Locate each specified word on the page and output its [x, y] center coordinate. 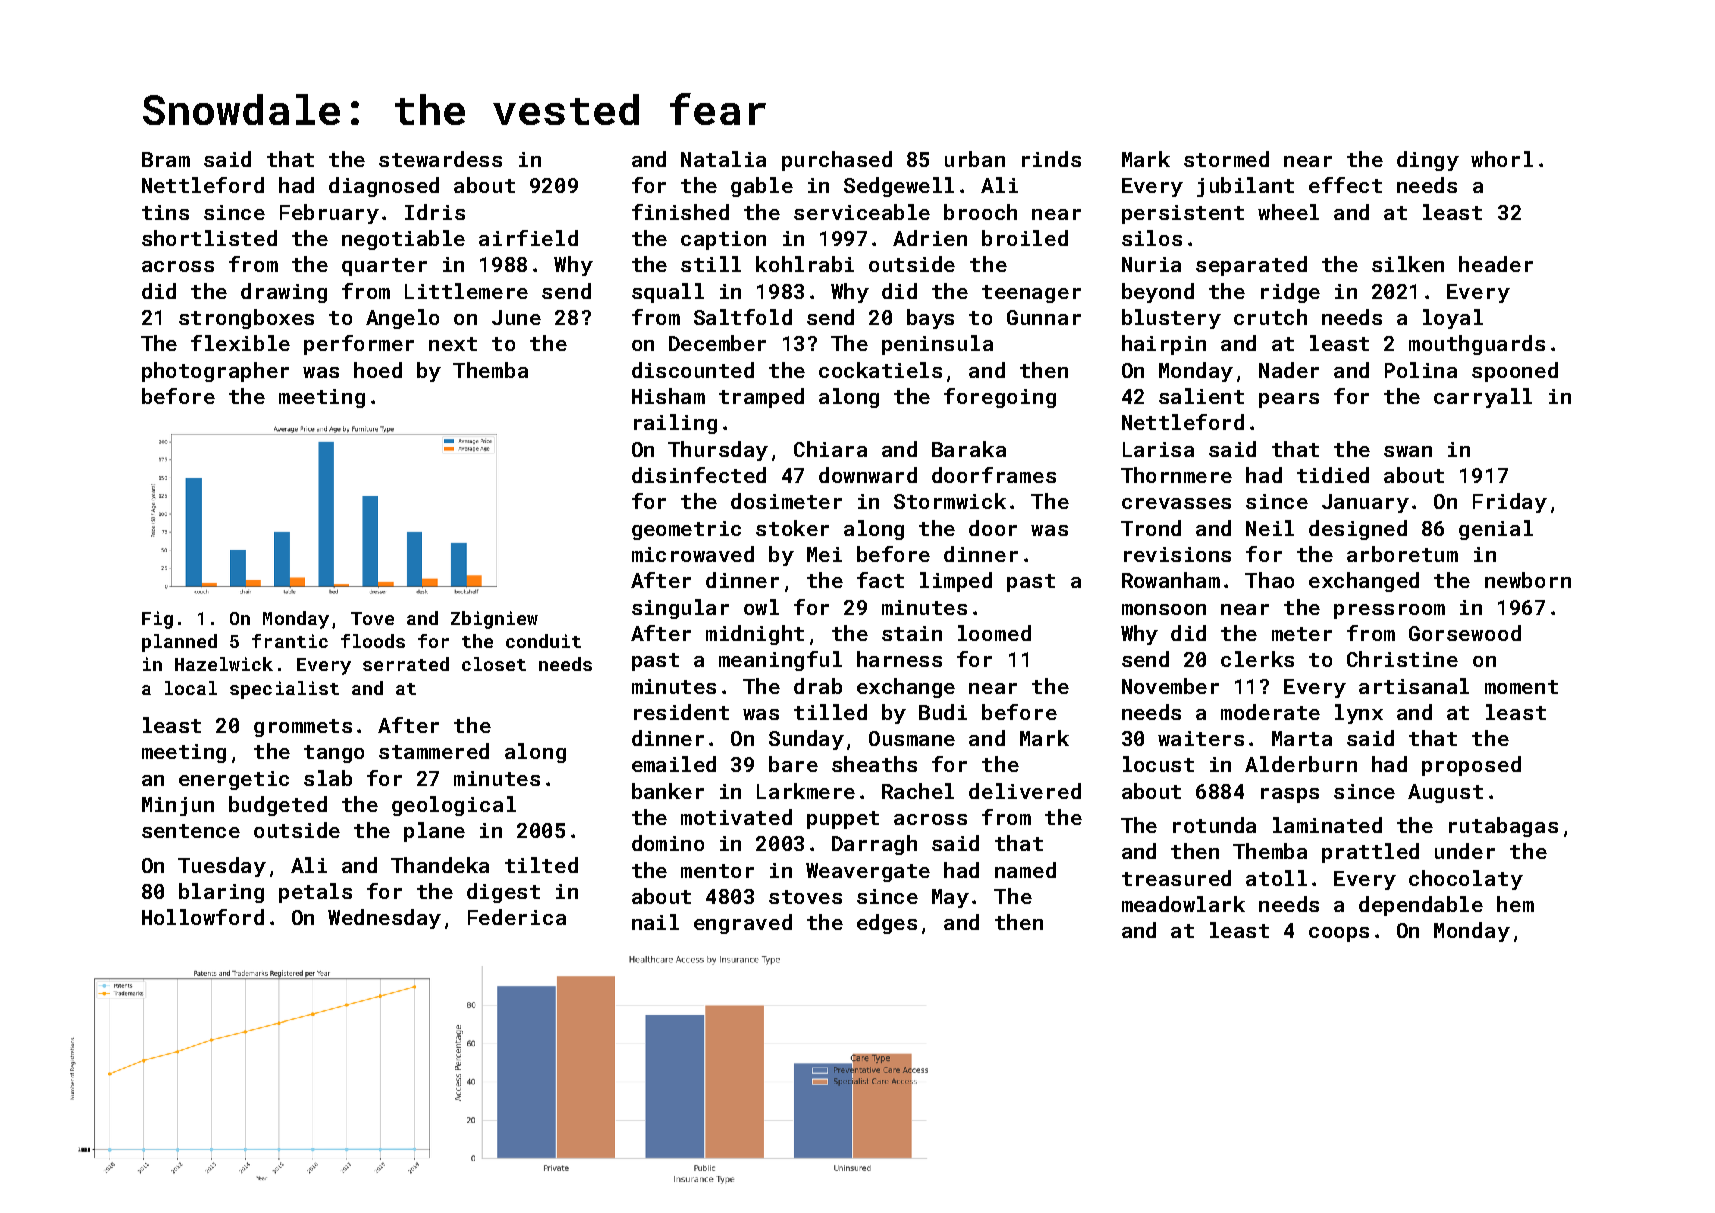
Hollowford [203, 917]
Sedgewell [899, 187]
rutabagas [1503, 827]
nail [655, 922]
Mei [824, 554]
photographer [215, 372]
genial [1496, 530]
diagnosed [384, 187]
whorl [1502, 159]
